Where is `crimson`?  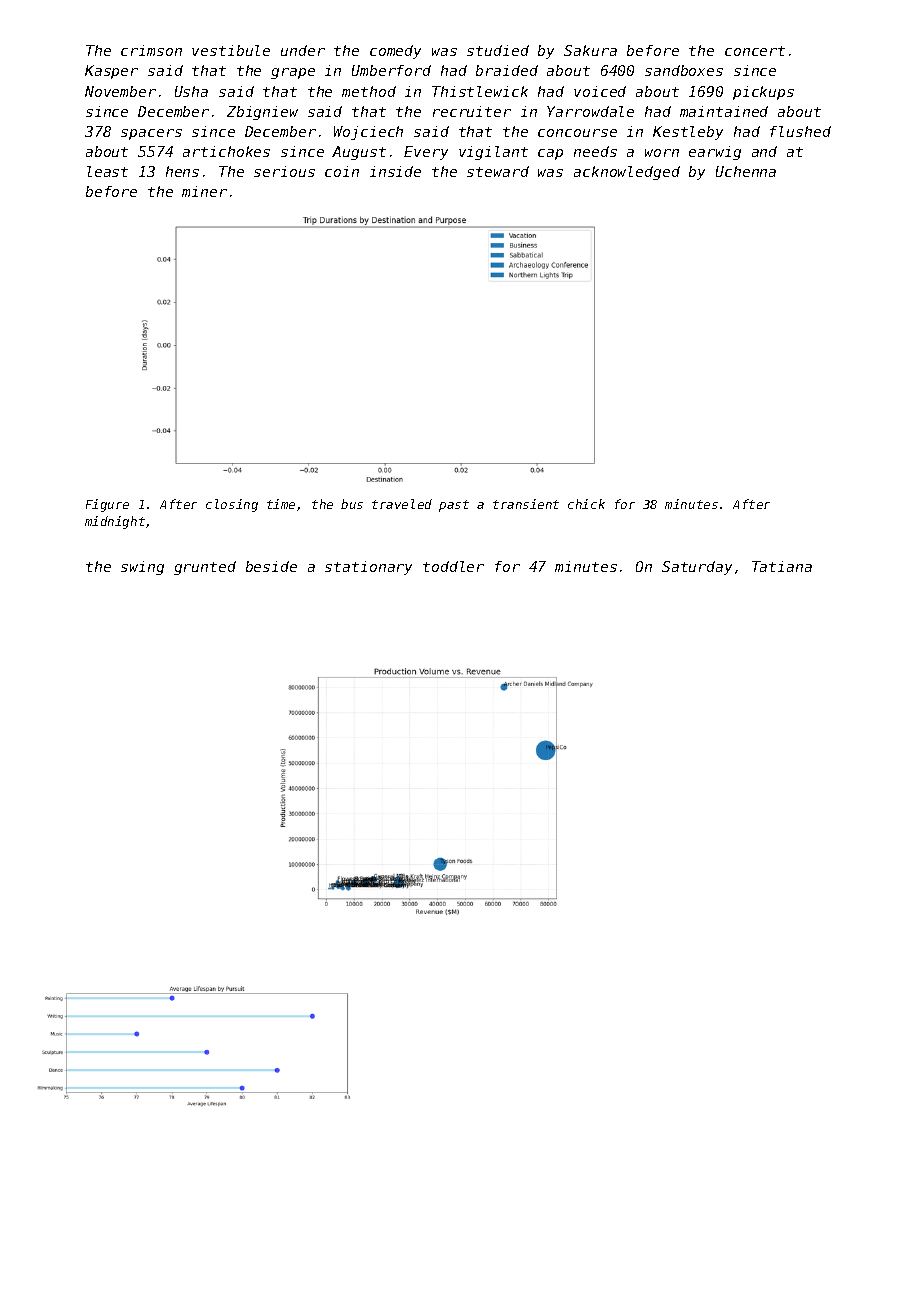 crimson is located at coordinates (151, 50).
